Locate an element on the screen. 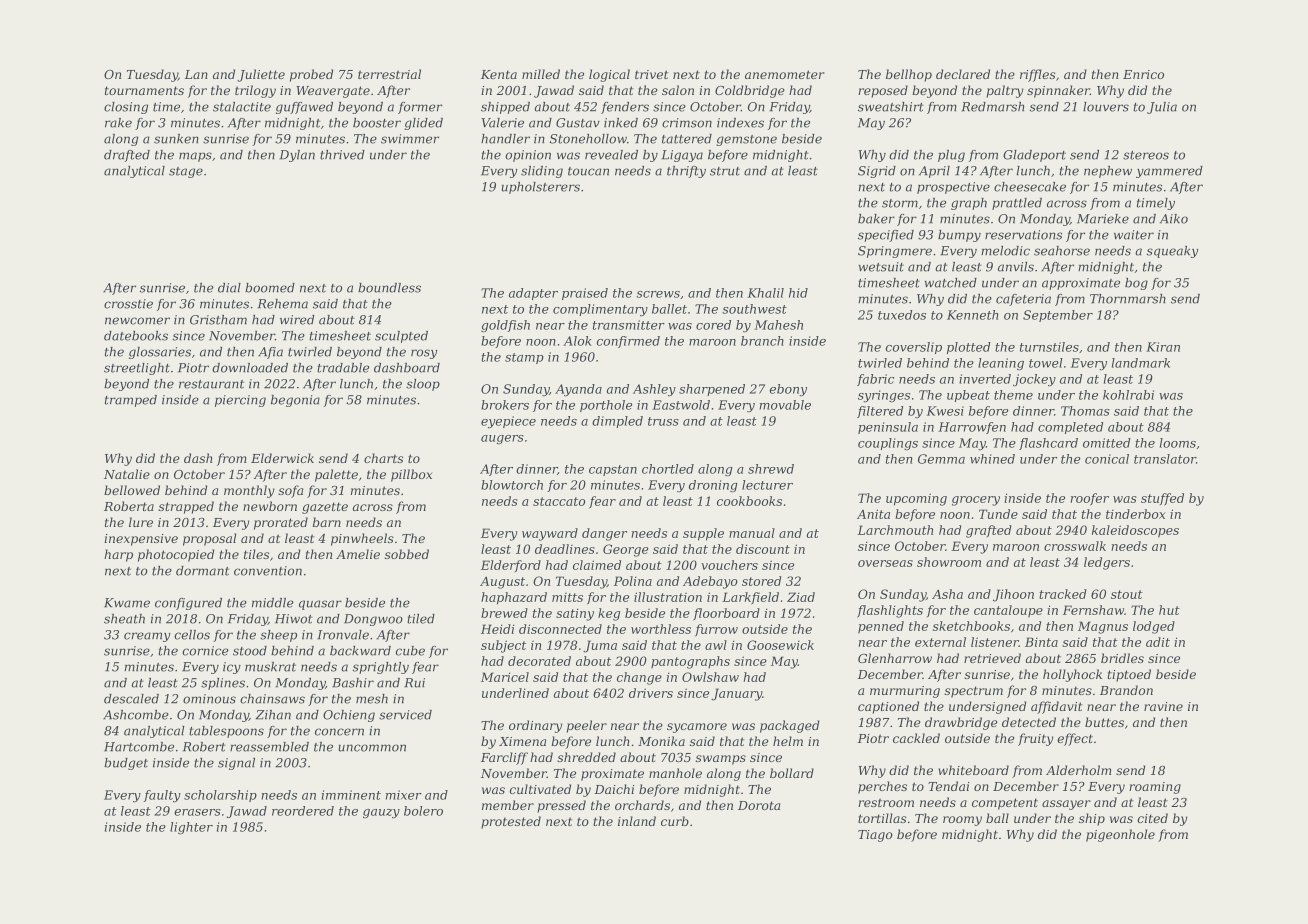 The image size is (1308, 924). faulty is located at coordinates (162, 796).
